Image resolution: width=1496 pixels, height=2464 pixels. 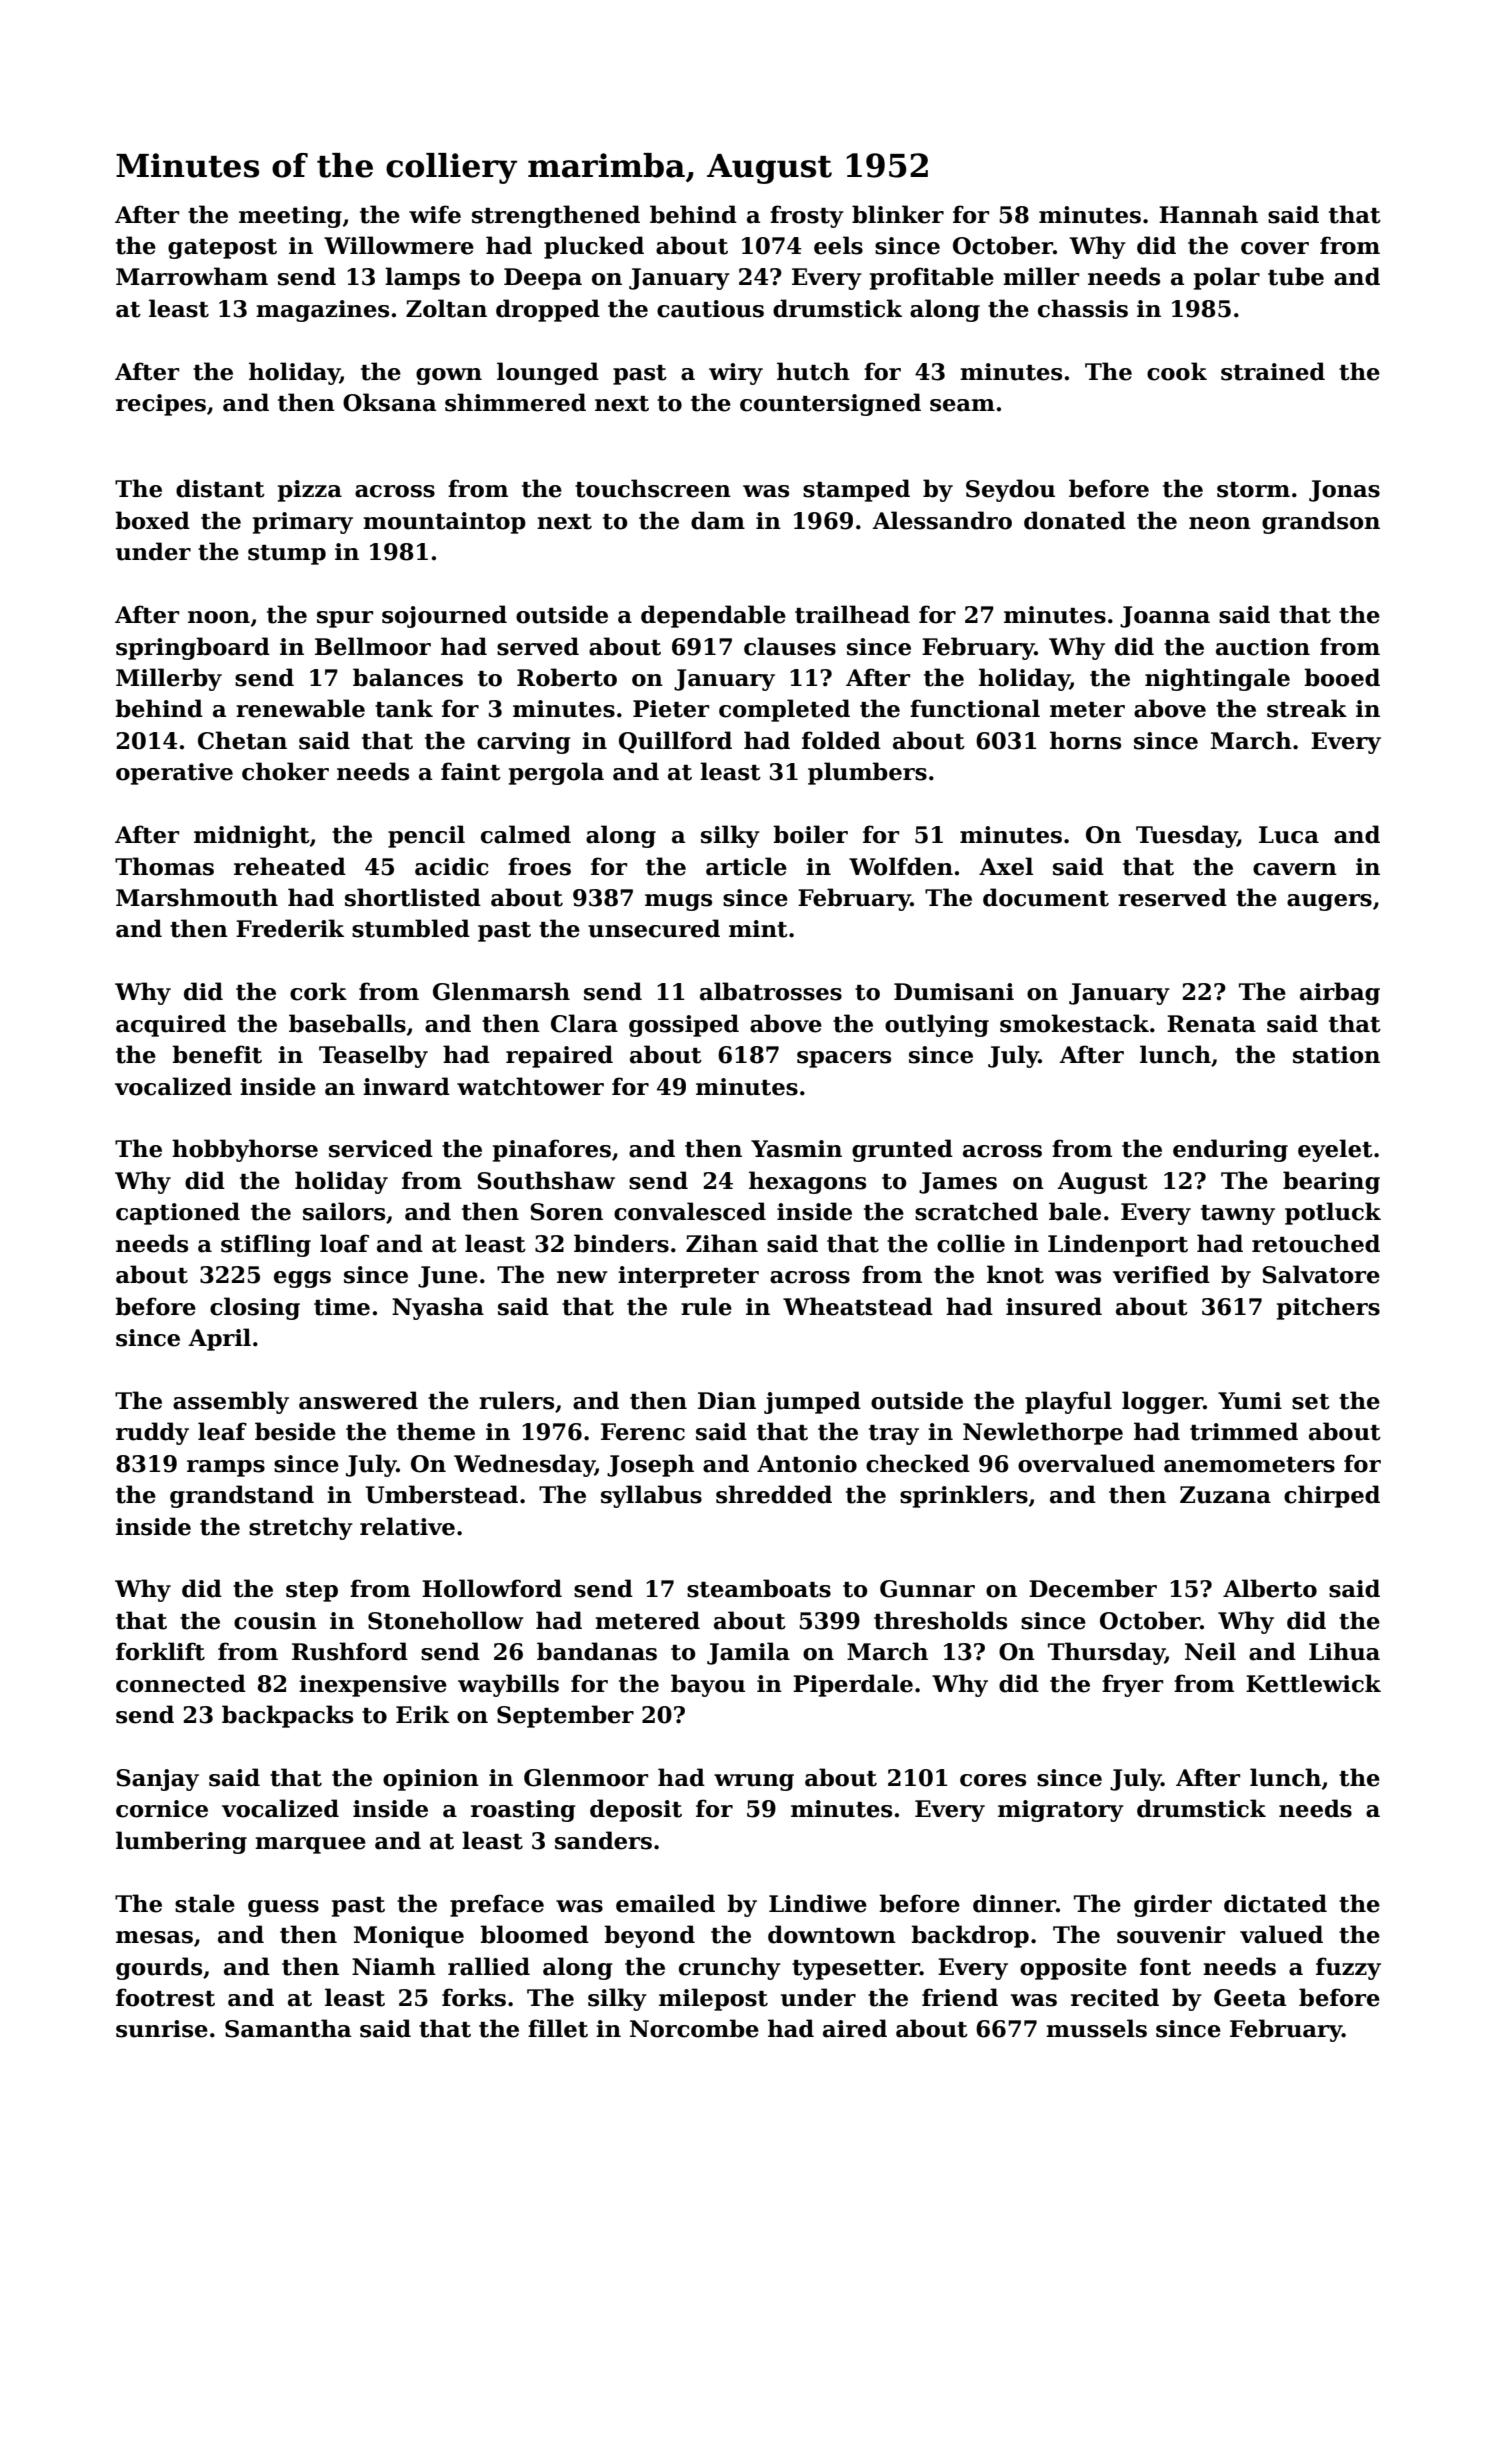 What do you see at coordinates (774, 1494) in the screenshot?
I see `shredded` at bounding box center [774, 1494].
